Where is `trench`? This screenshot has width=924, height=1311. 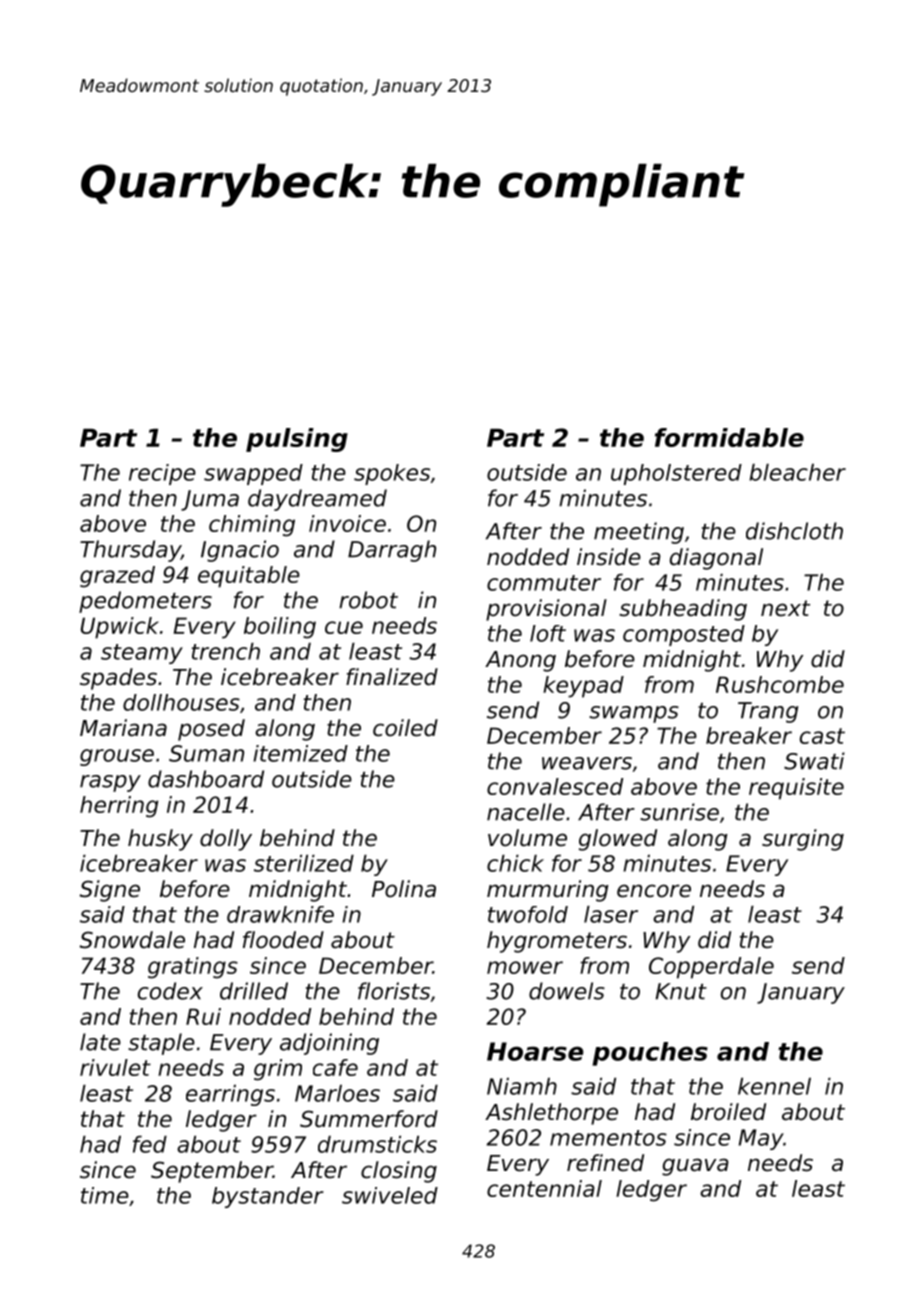 trench is located at coordinates (226, 651).
